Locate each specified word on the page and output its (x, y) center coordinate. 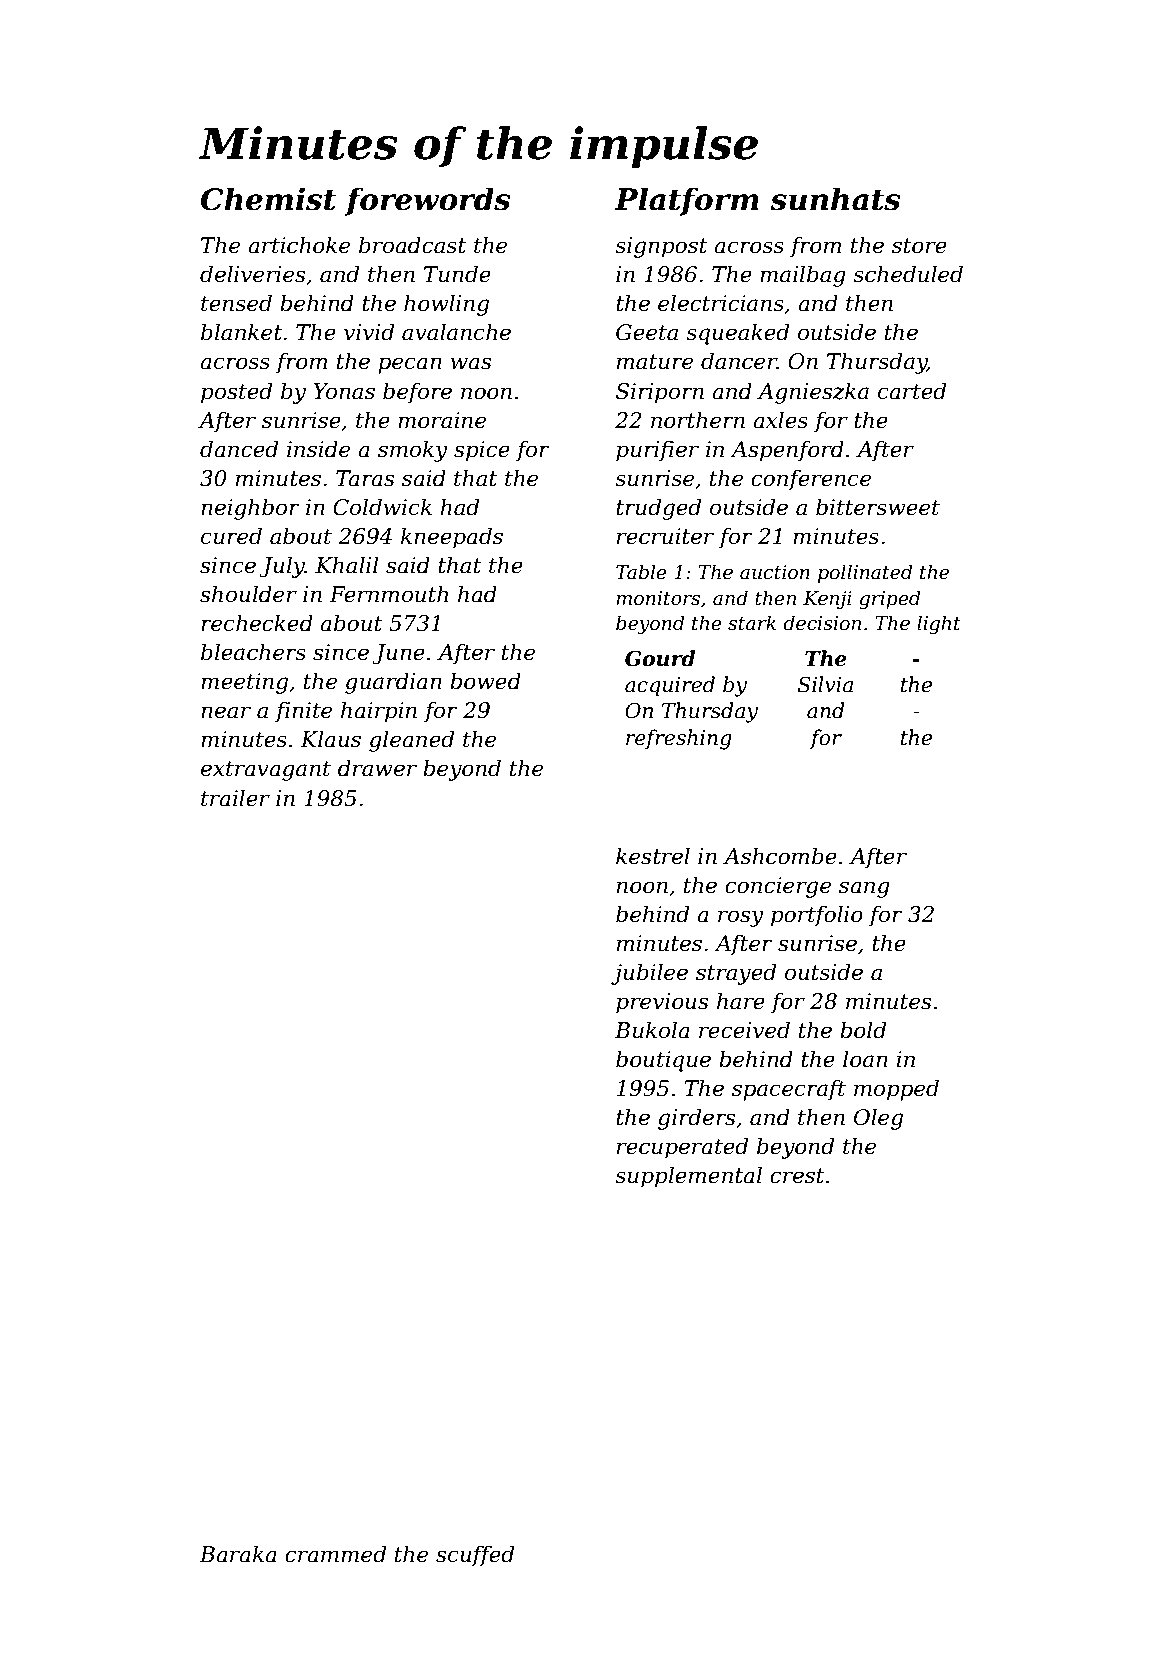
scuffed (475, 1556)
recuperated (682, 1148)
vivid (369, 332)
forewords (428, 201)
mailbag (803, 276)
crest (797, 1176)
